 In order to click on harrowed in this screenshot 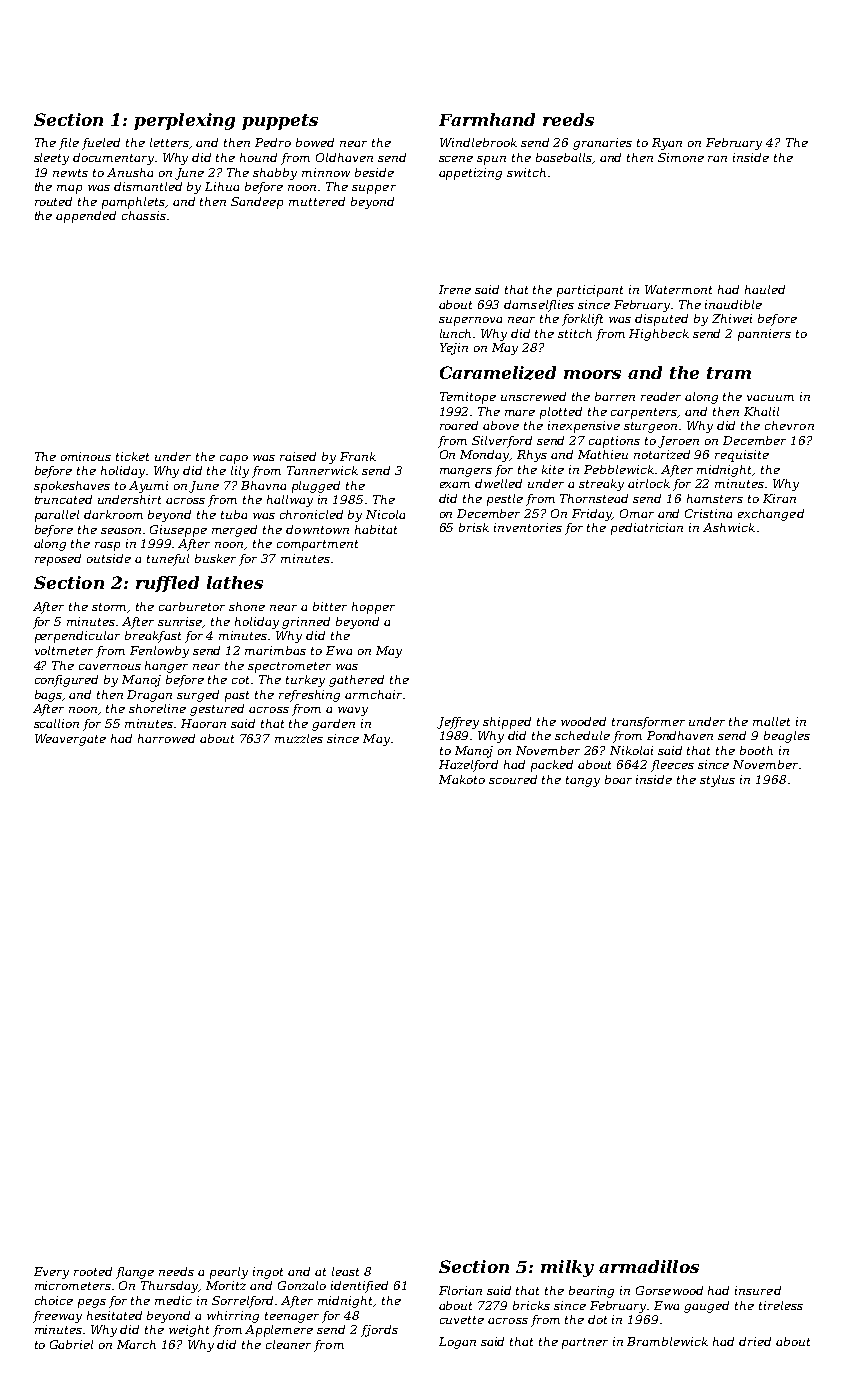, I will do `click(166, 738)`.
